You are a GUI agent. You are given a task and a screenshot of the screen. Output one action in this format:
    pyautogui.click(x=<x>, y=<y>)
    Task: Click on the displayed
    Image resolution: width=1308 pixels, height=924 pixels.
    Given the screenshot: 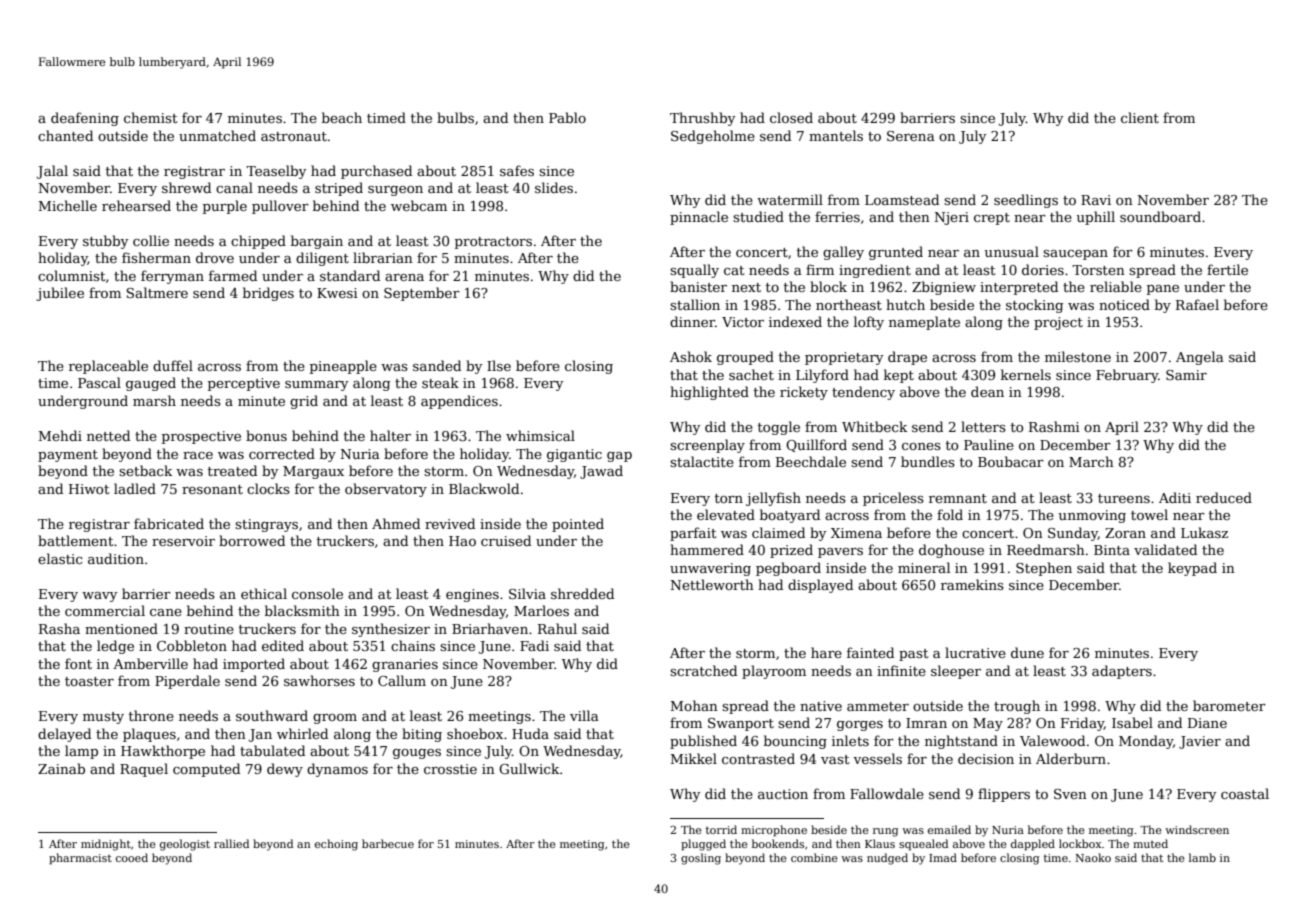 What is the action you would take?
    pyautogui.click(x=820, y=586)
